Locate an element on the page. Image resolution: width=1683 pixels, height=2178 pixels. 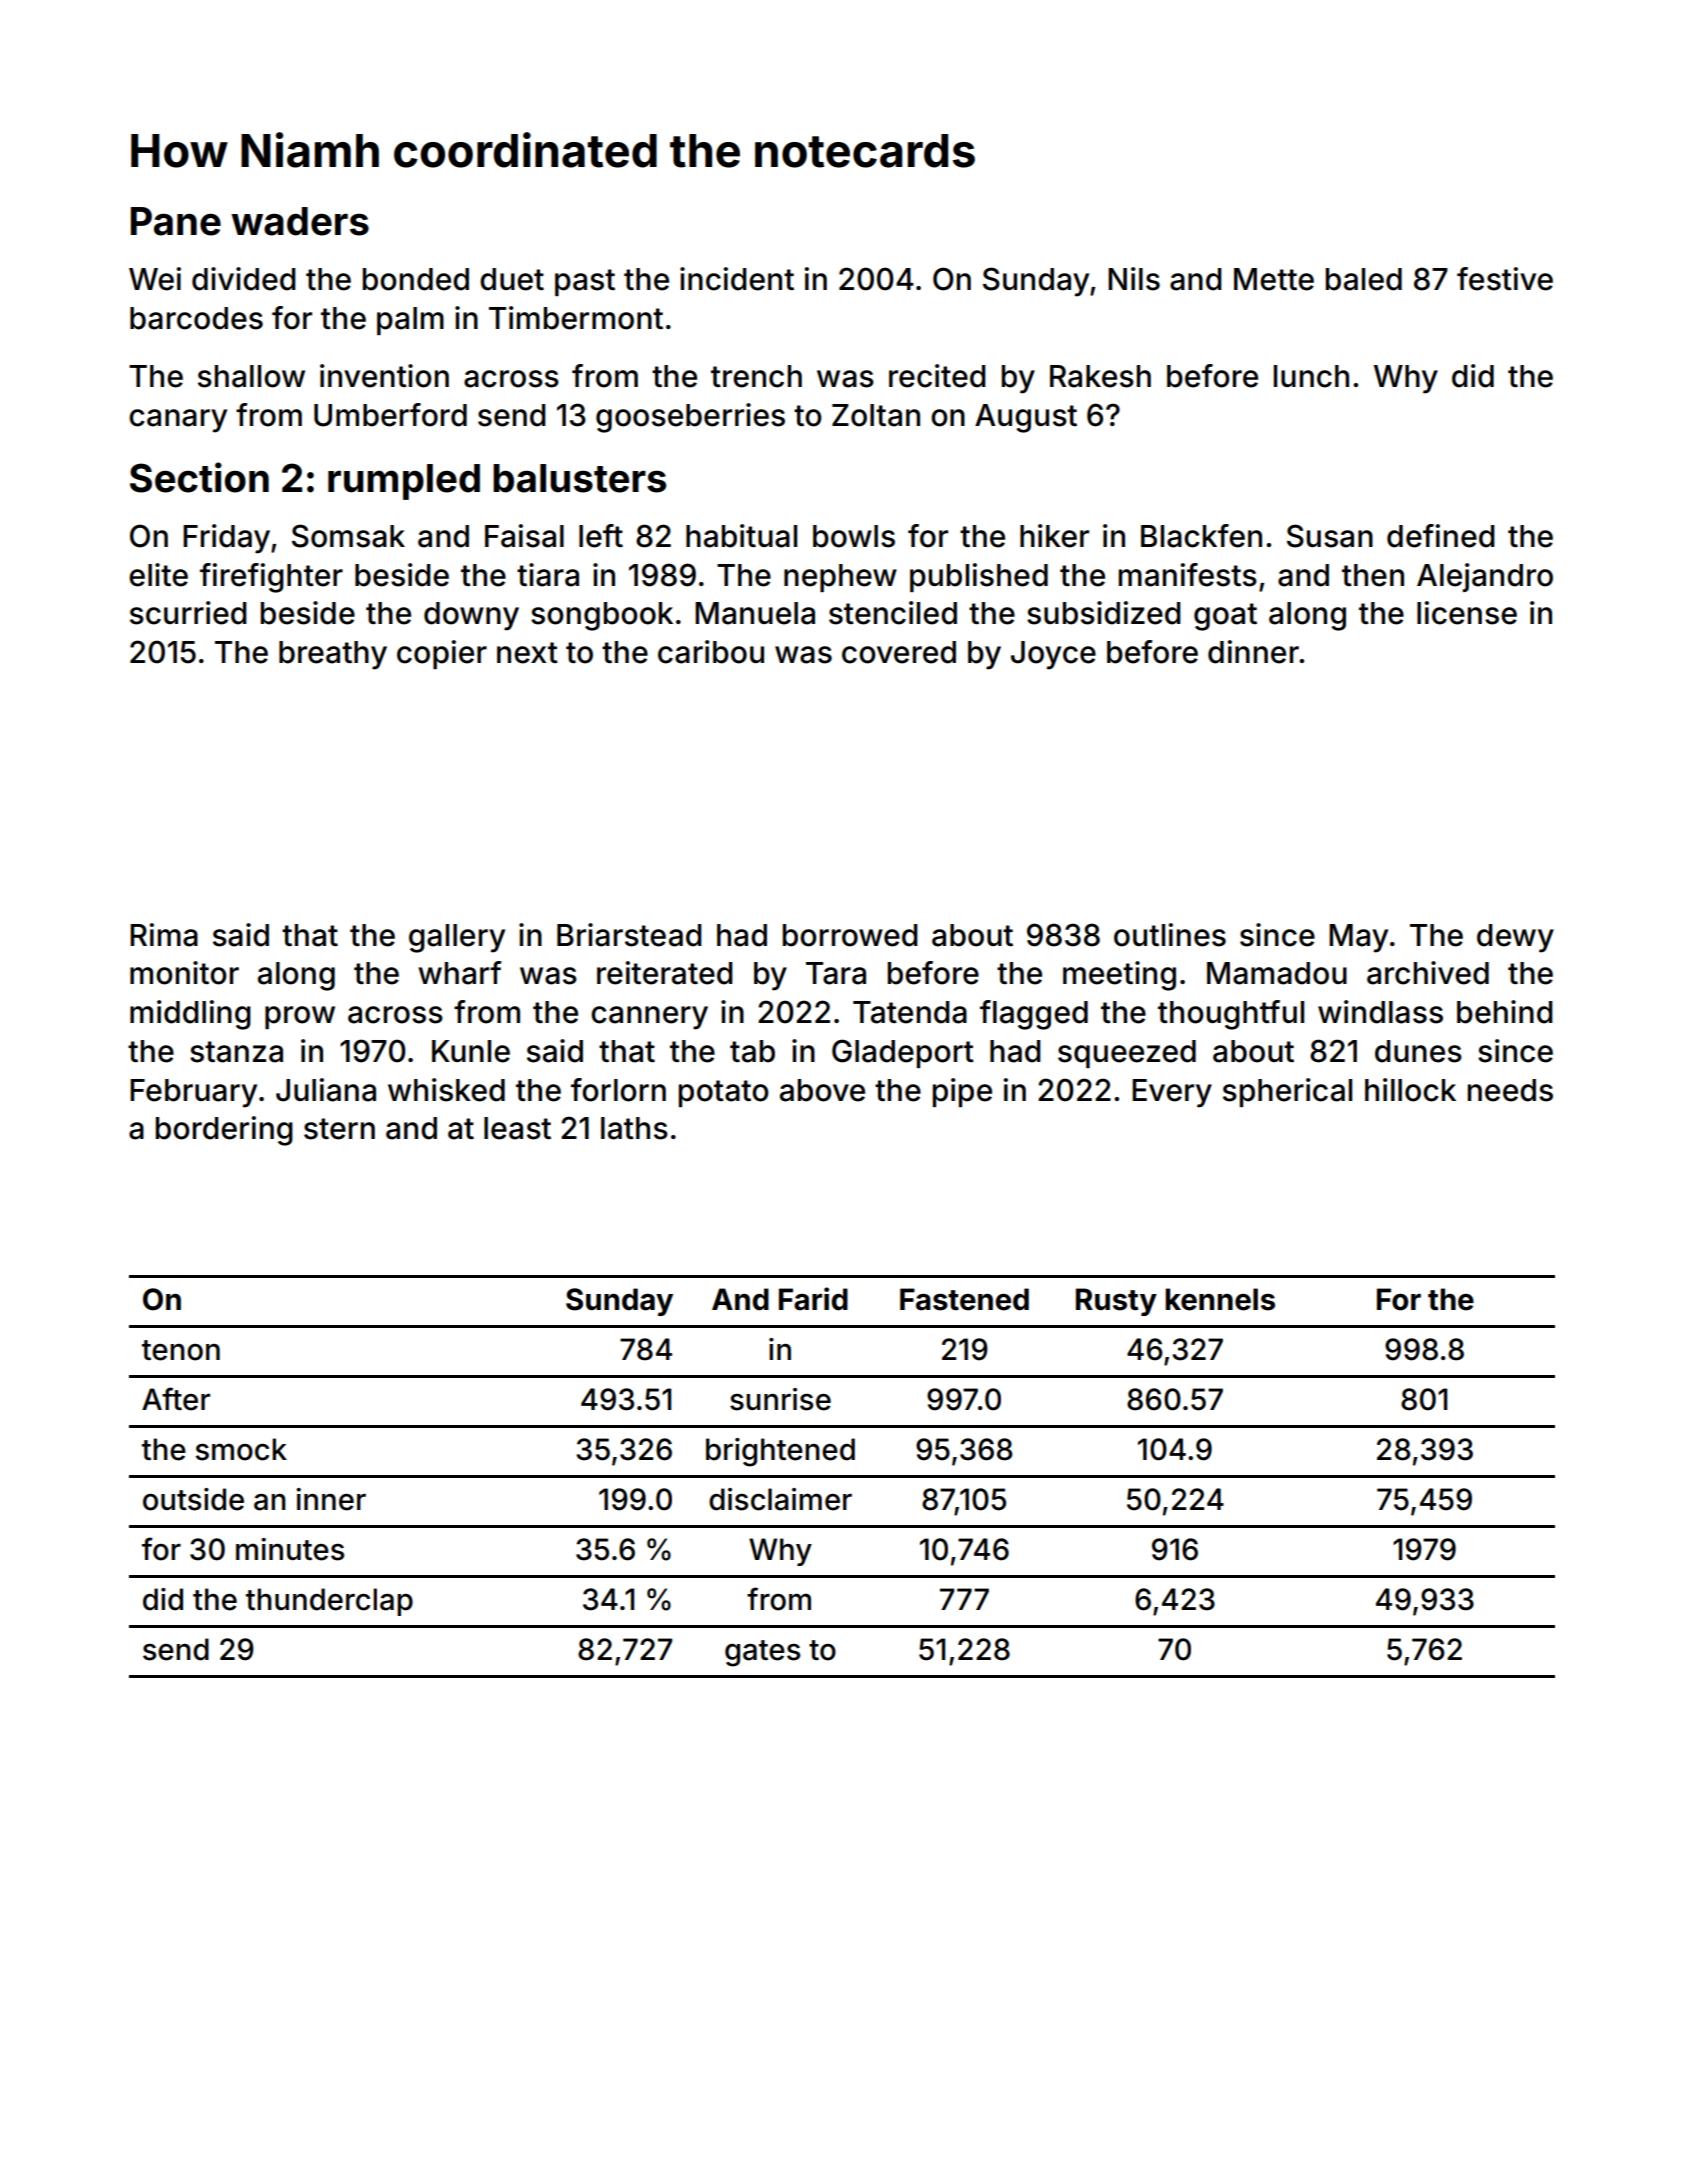
Rakesh is located at coordinates (1100, 376).
